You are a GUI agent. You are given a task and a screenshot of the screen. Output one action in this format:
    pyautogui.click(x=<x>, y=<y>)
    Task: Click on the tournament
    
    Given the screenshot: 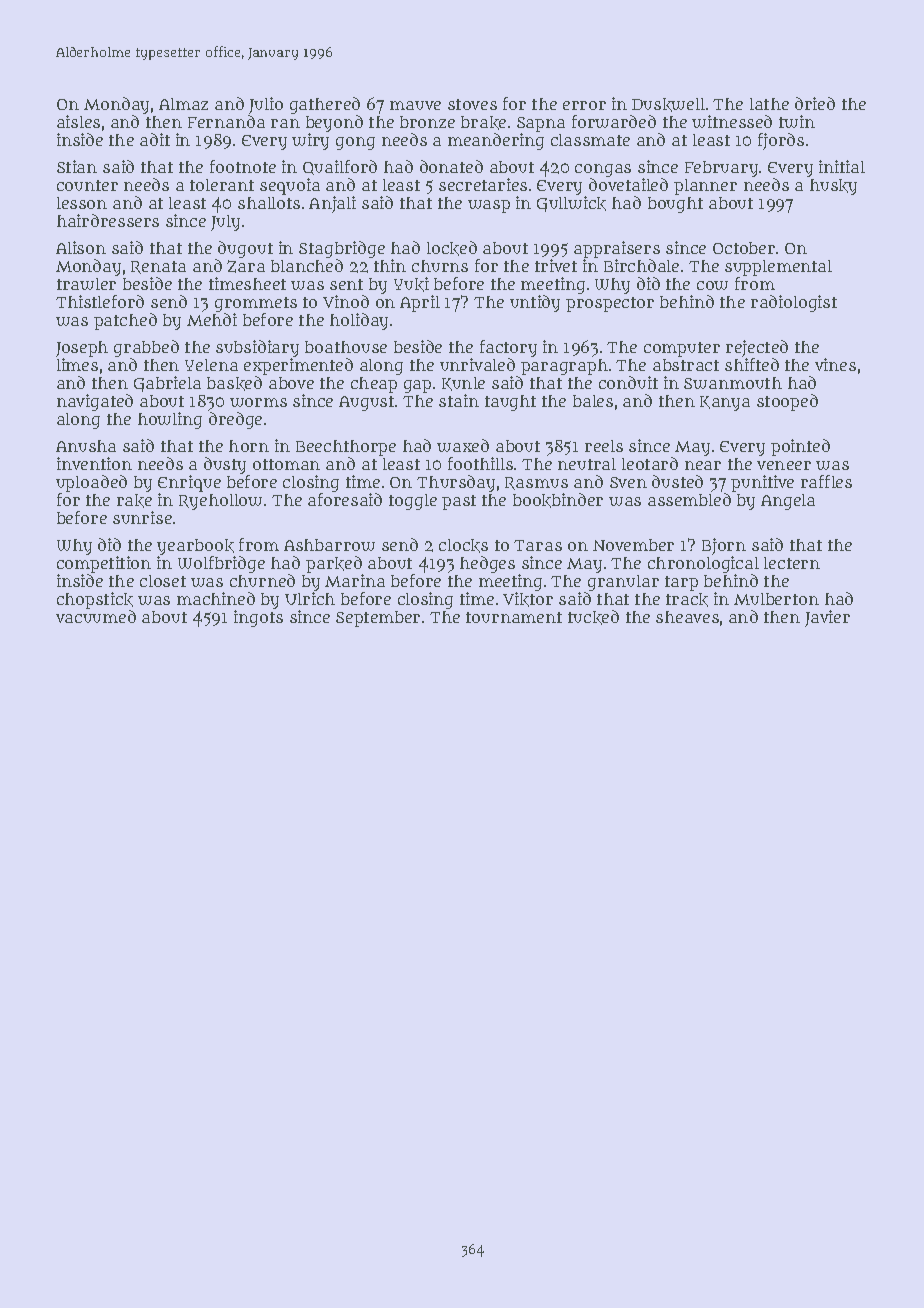 What is the action you would take?
    pyautogui.click(x=514, y=617)
